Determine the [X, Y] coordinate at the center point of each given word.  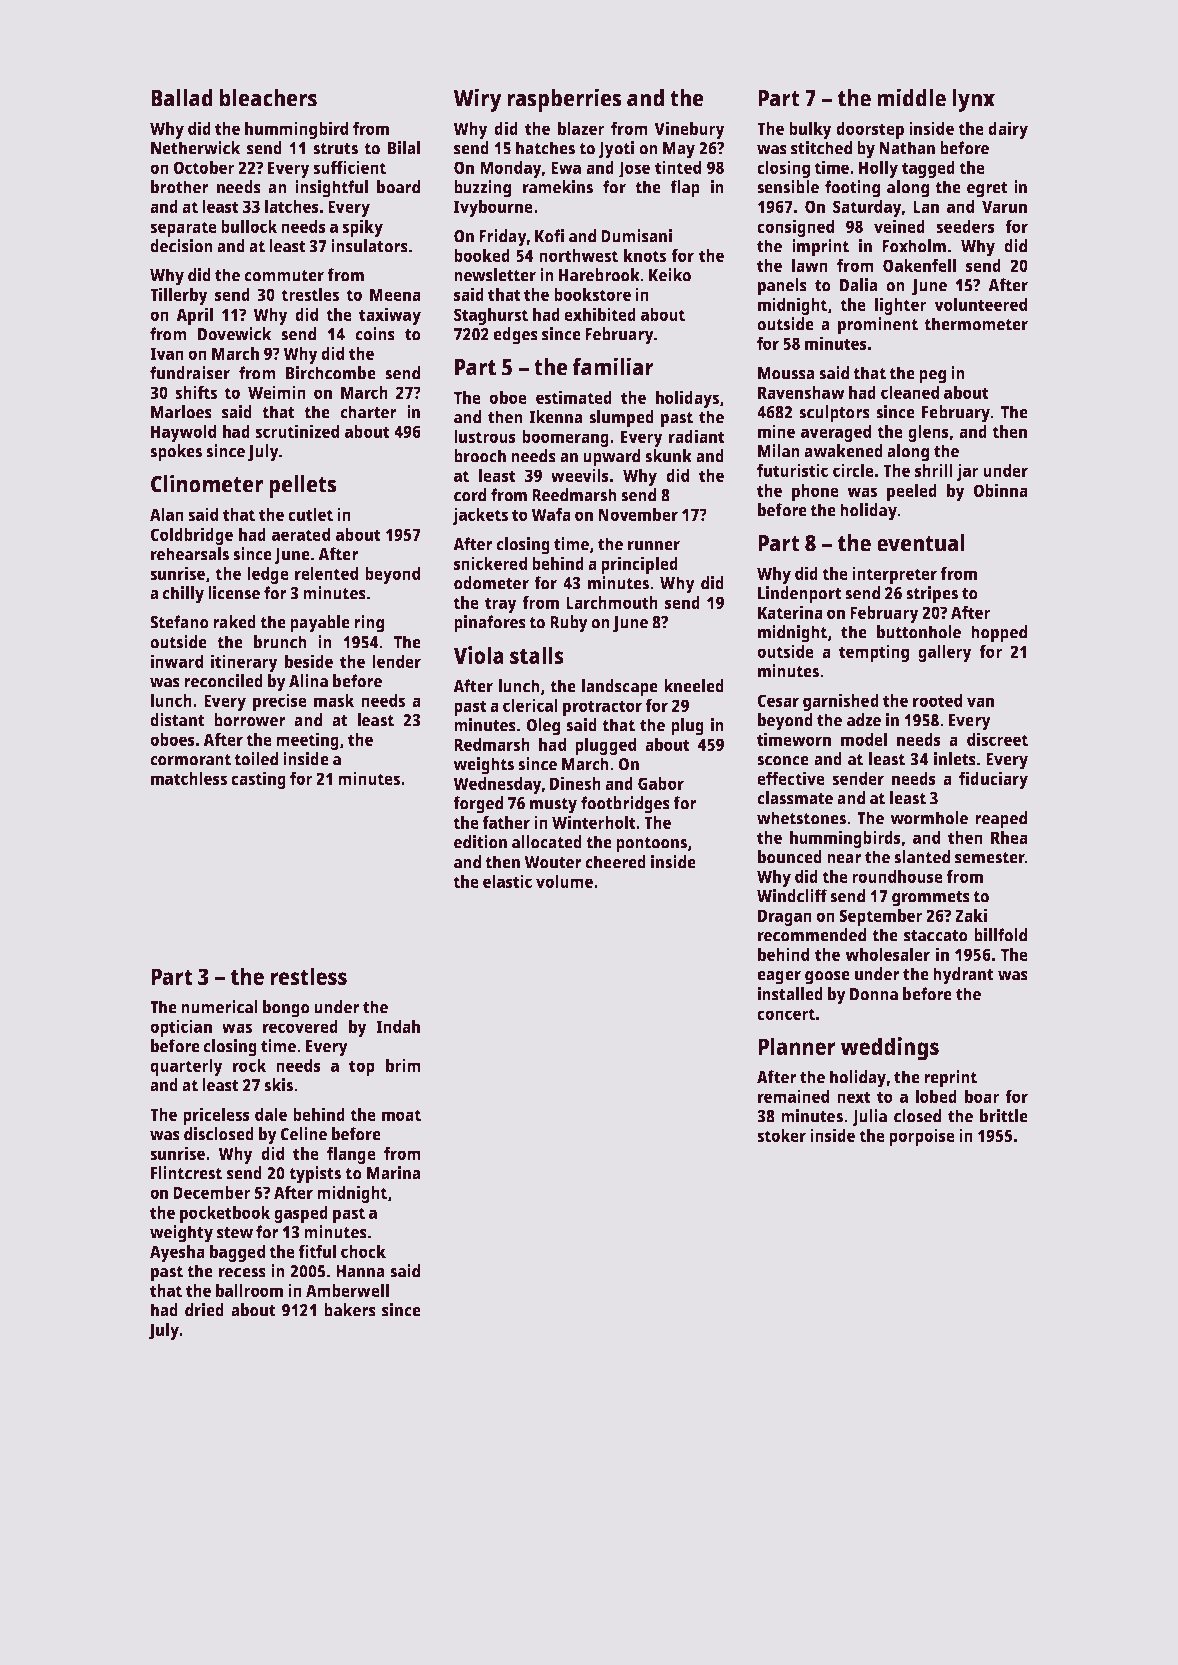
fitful [317, 1251]
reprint [950, 1079]
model [864, 739]
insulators [369, 246]
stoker [781, 1135]
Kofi [549, 236]
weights [484, 766]
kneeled [694, 686]
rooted [937, 700]
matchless [189, 778]
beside [309, 661]
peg [932, 377]
